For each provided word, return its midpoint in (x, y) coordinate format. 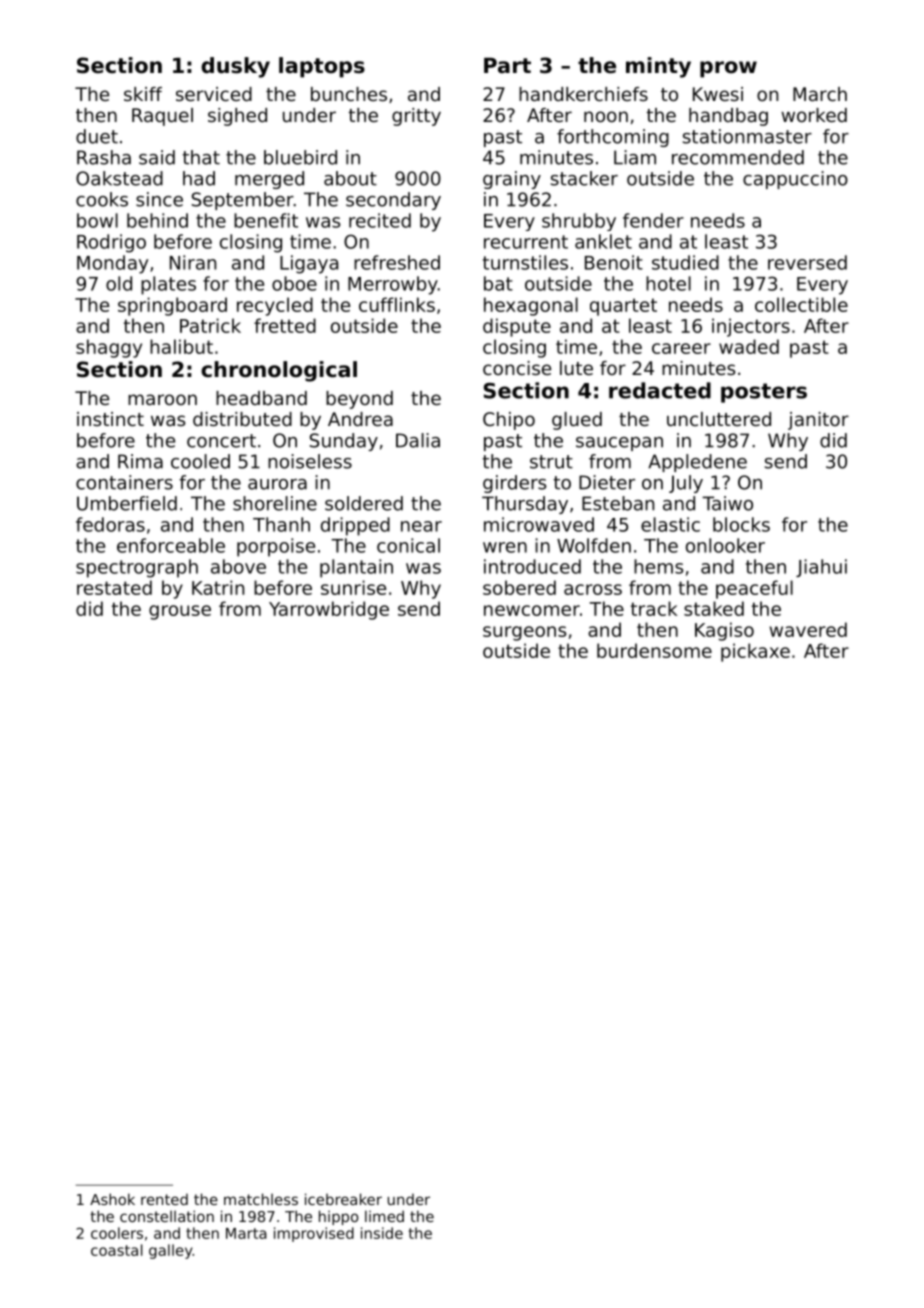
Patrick (210, 325)
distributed (242, 419)
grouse (180, 612)
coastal (117, 1250)
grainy (512, 180)
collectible (801, 304)
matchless (261, 1199)
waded (749, 346)
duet (97, 136)
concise (517, 368)
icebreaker (343, 1199)
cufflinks (397, 304)
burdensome (654, 650)
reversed (807, 262)
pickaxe (755, 652)
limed (384, 1216)
